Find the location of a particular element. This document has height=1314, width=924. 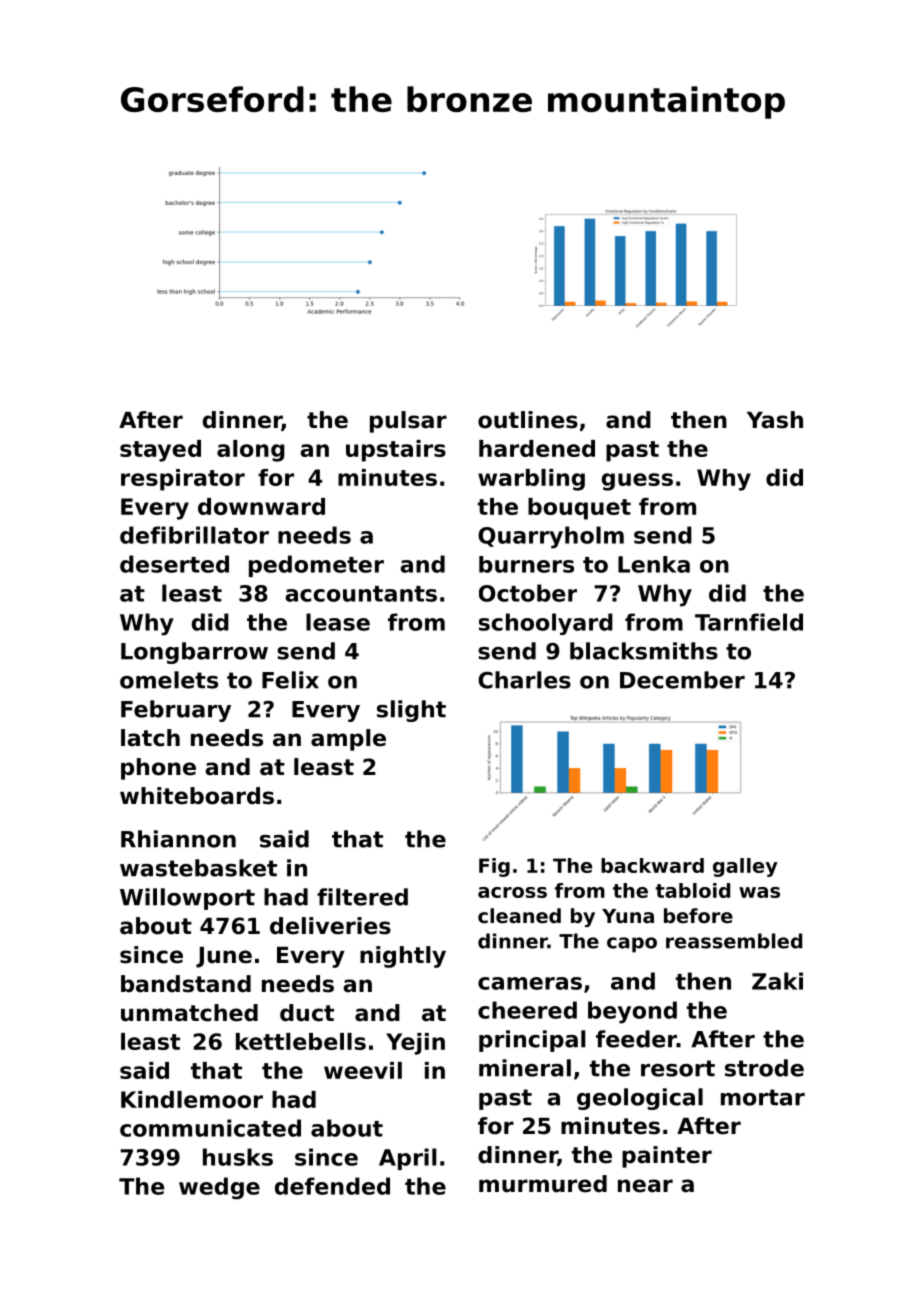

reassembled is located at coordinates (734, 941).
